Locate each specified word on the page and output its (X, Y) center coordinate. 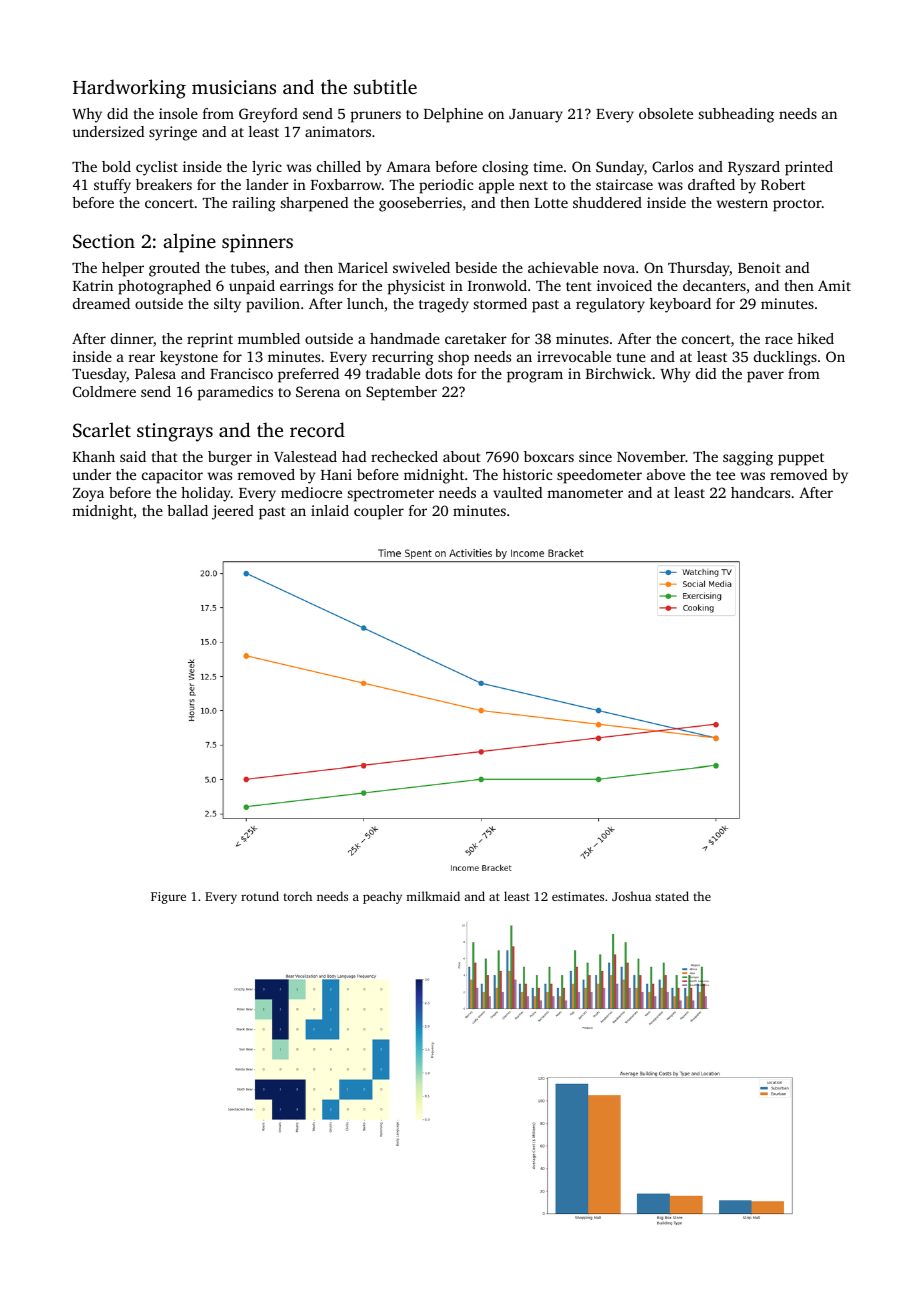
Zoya (88, 495)
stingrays (175, 432)
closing (505, 168)
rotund (260, 896)
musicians (234, 87)
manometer (585, 493)
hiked (815, 338)
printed (809, 168)
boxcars (549, 456)
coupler (379, 512)
